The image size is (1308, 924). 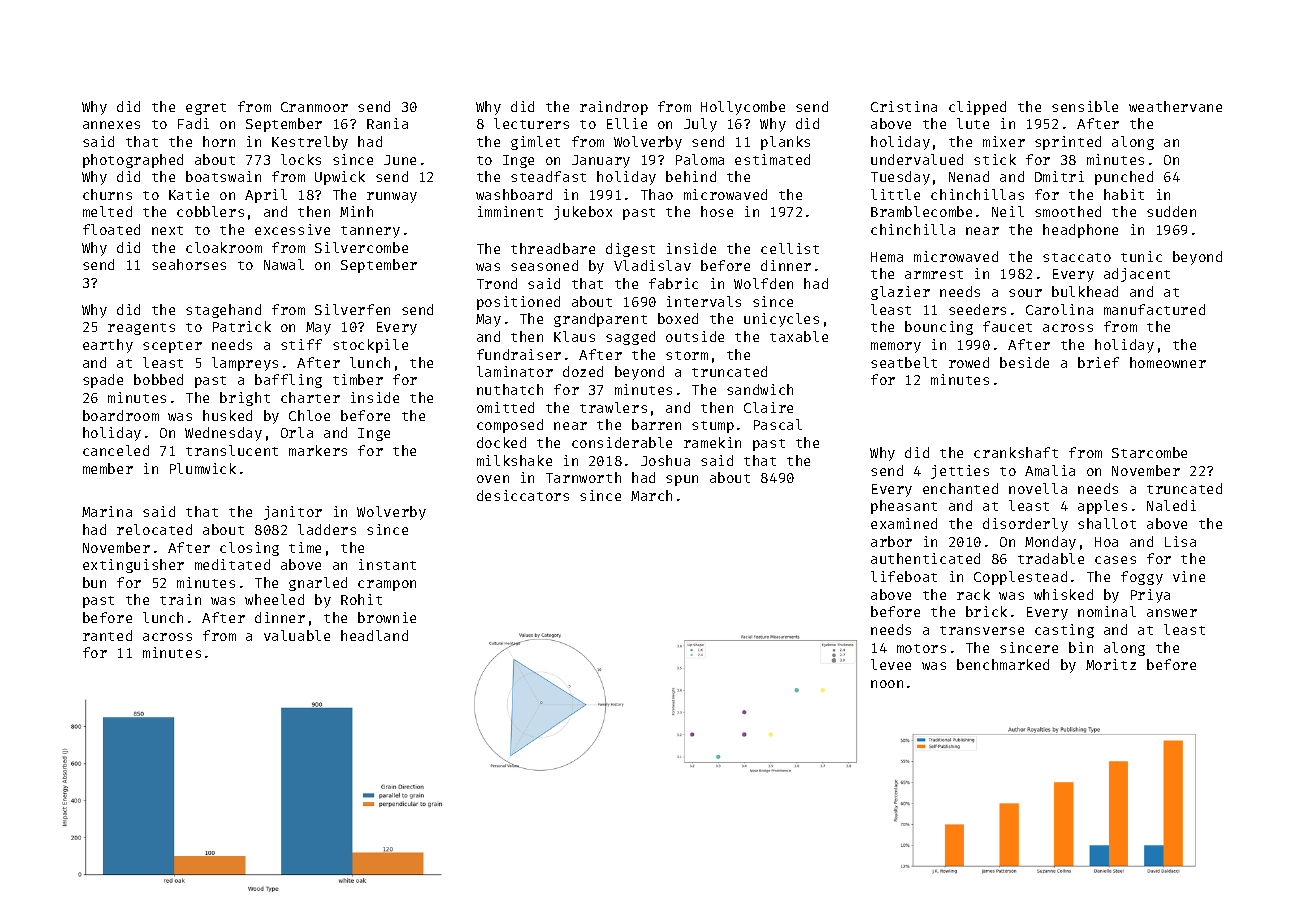 What do you see at coordinates (704, 301) in the image?
I see `intervals` at bounding box center [704, 301].
